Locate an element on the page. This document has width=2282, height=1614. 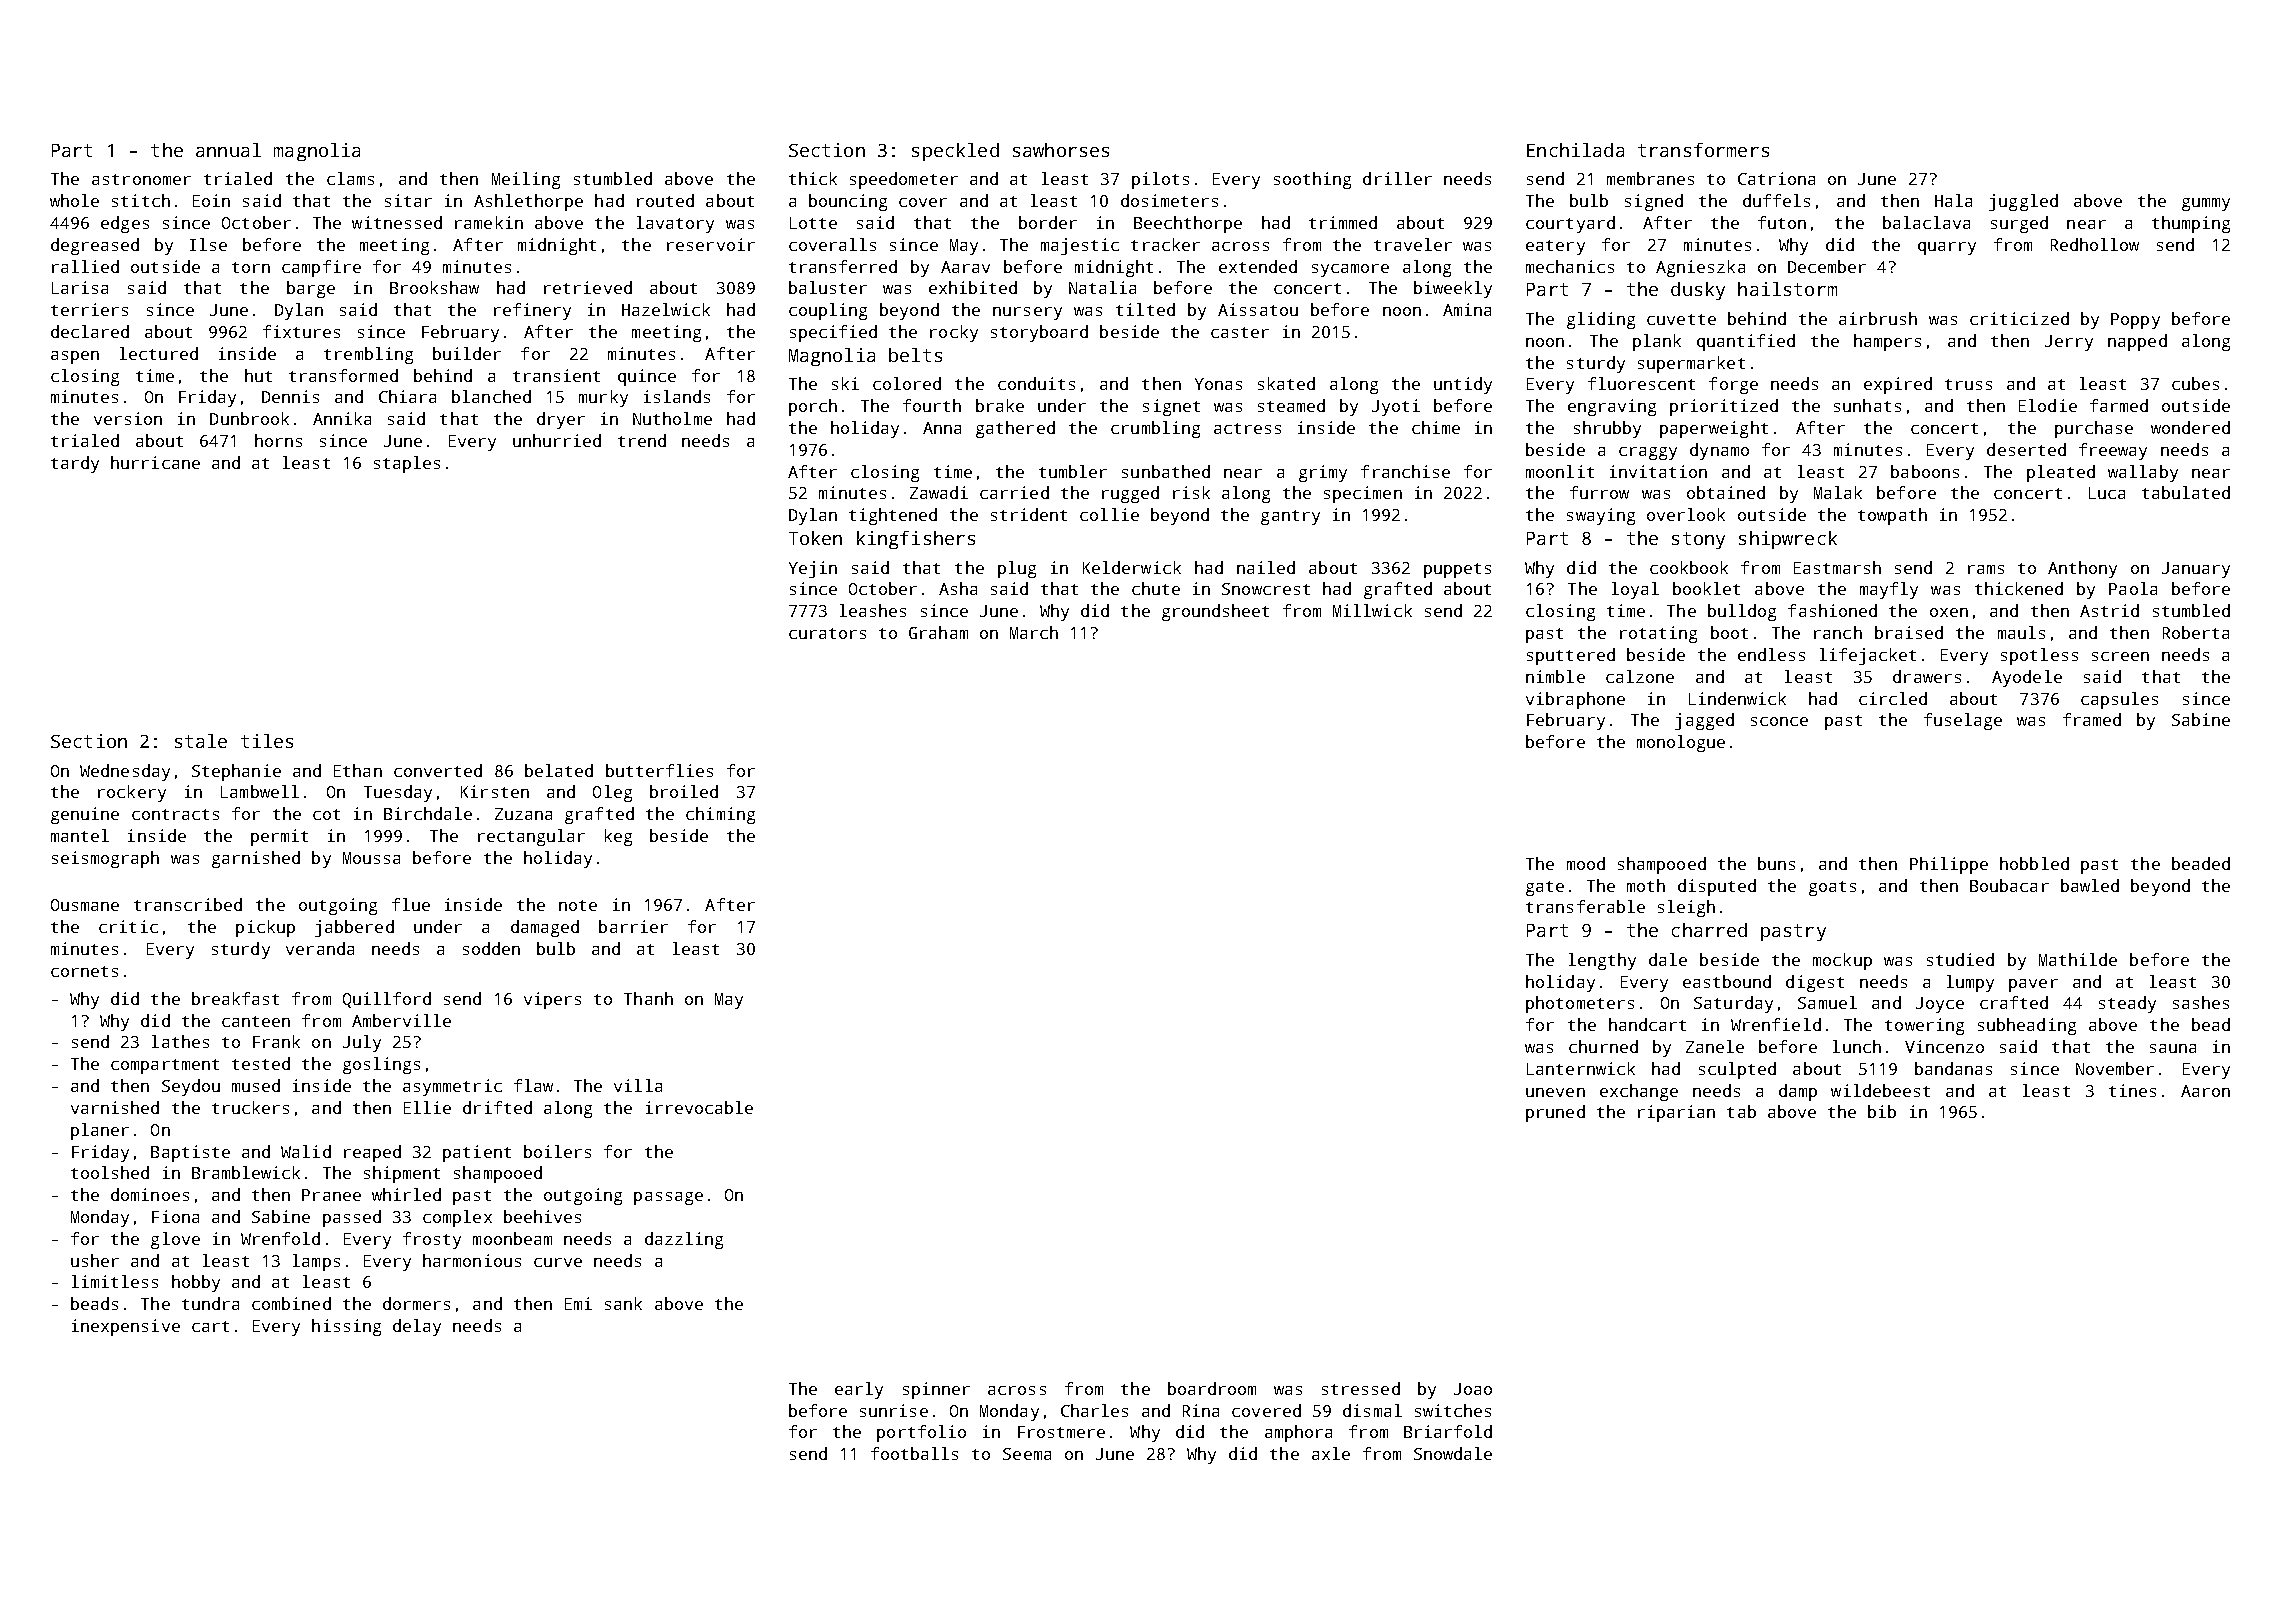
Brookshaw is located at coordinates (434, 287).
